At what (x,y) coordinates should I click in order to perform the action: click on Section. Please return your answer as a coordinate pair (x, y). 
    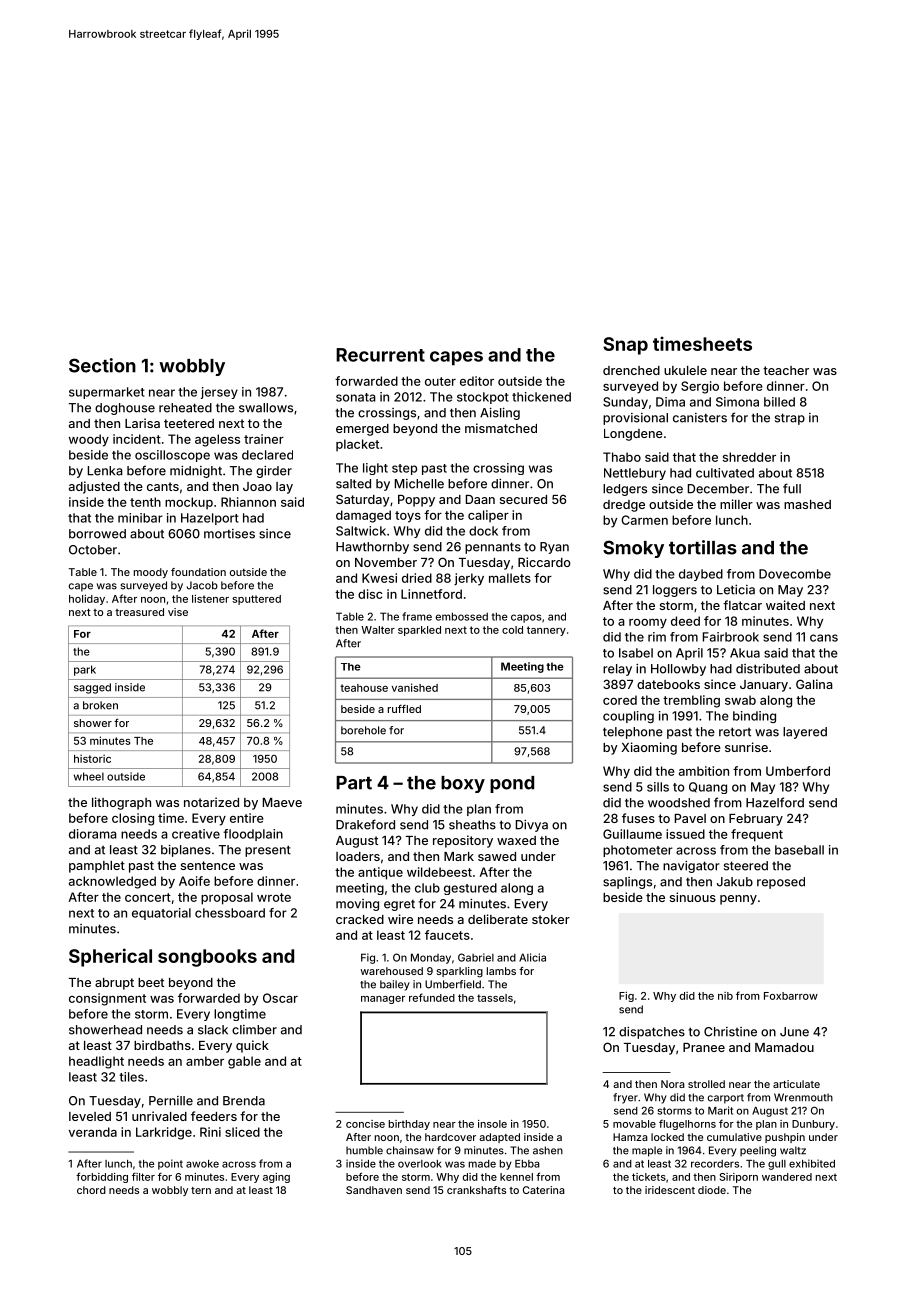
    Looking at the image, I should click on (102, 365).
